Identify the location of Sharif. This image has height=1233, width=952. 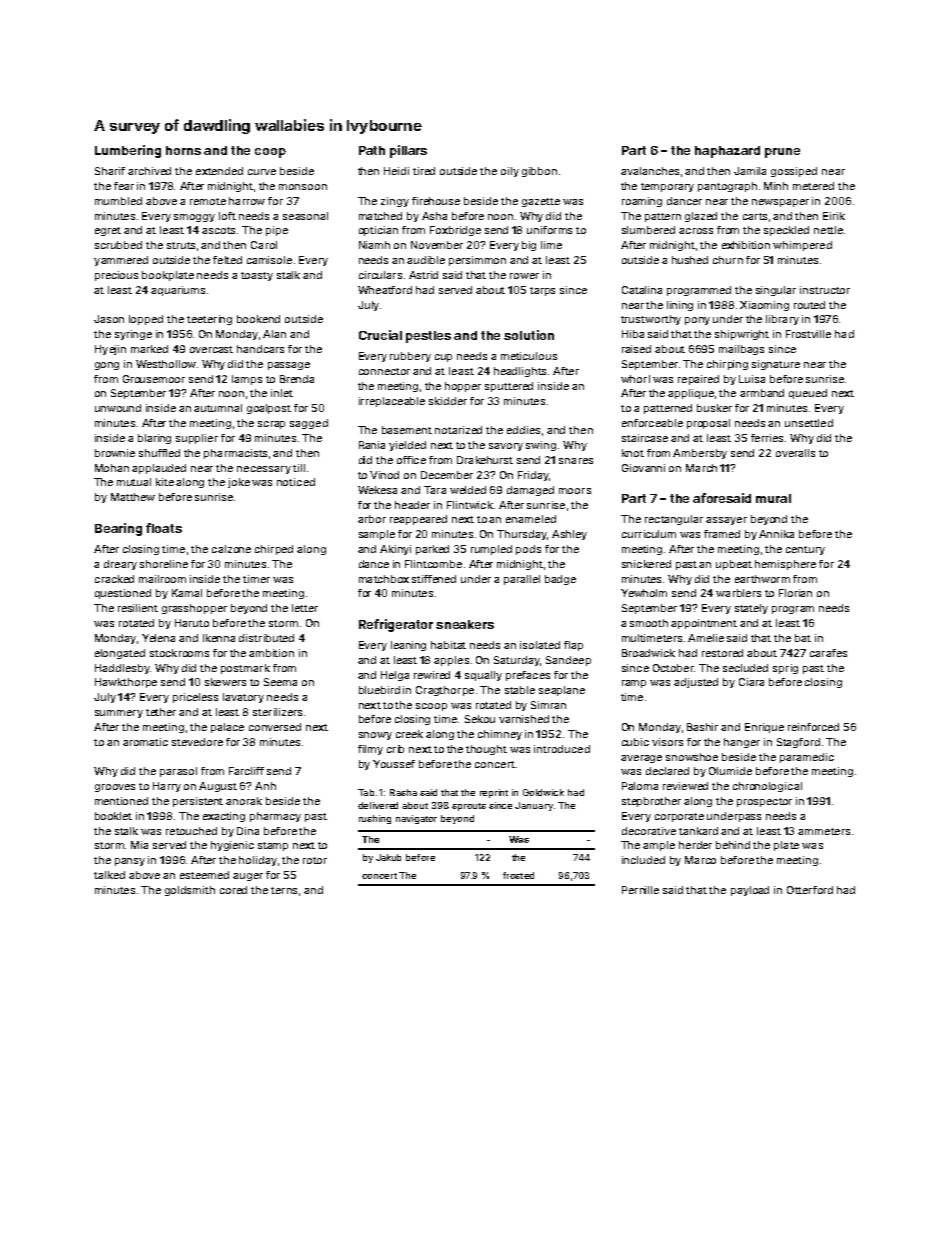
(110, 171).
